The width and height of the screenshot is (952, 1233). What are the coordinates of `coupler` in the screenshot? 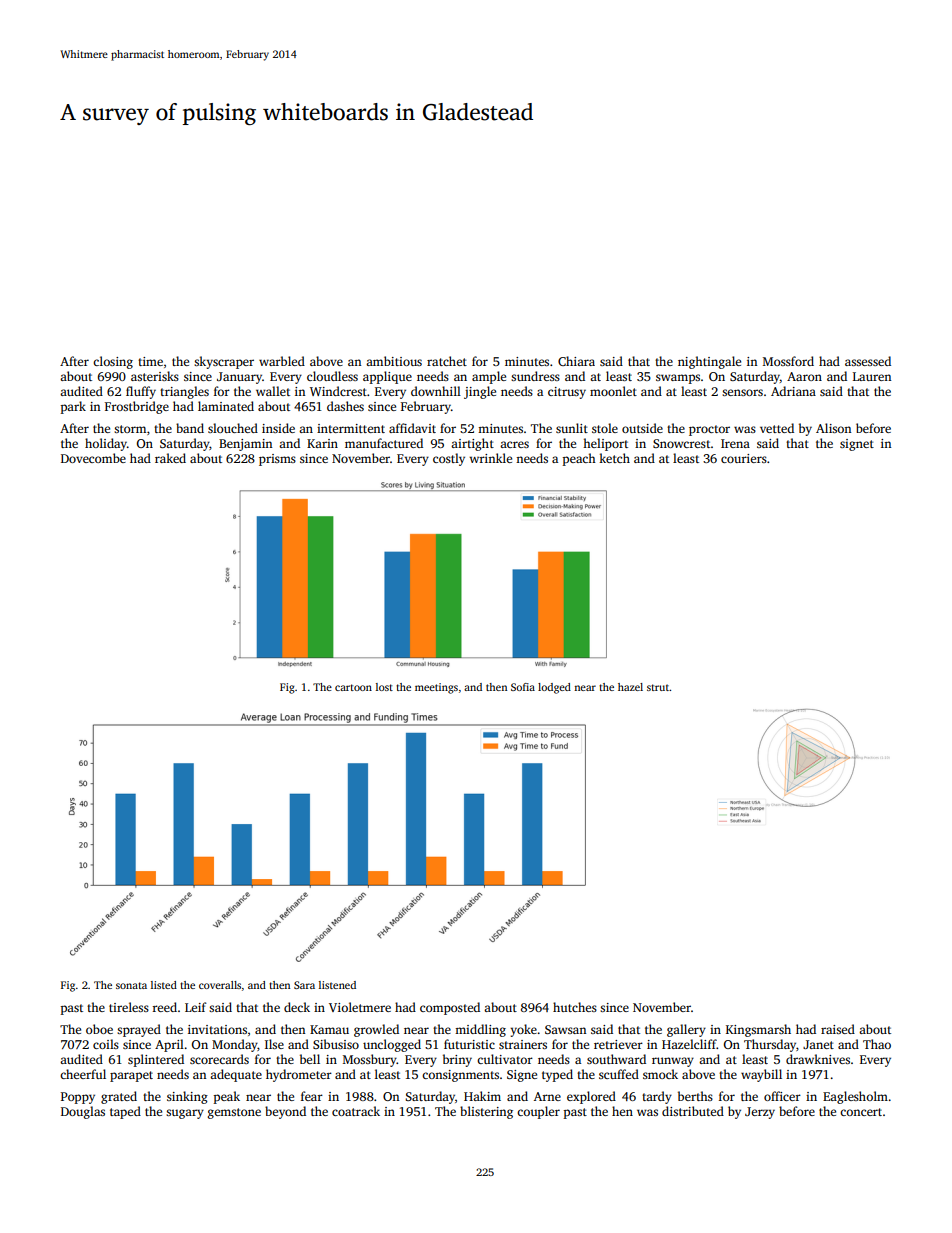 It's located at (538, 1112).
